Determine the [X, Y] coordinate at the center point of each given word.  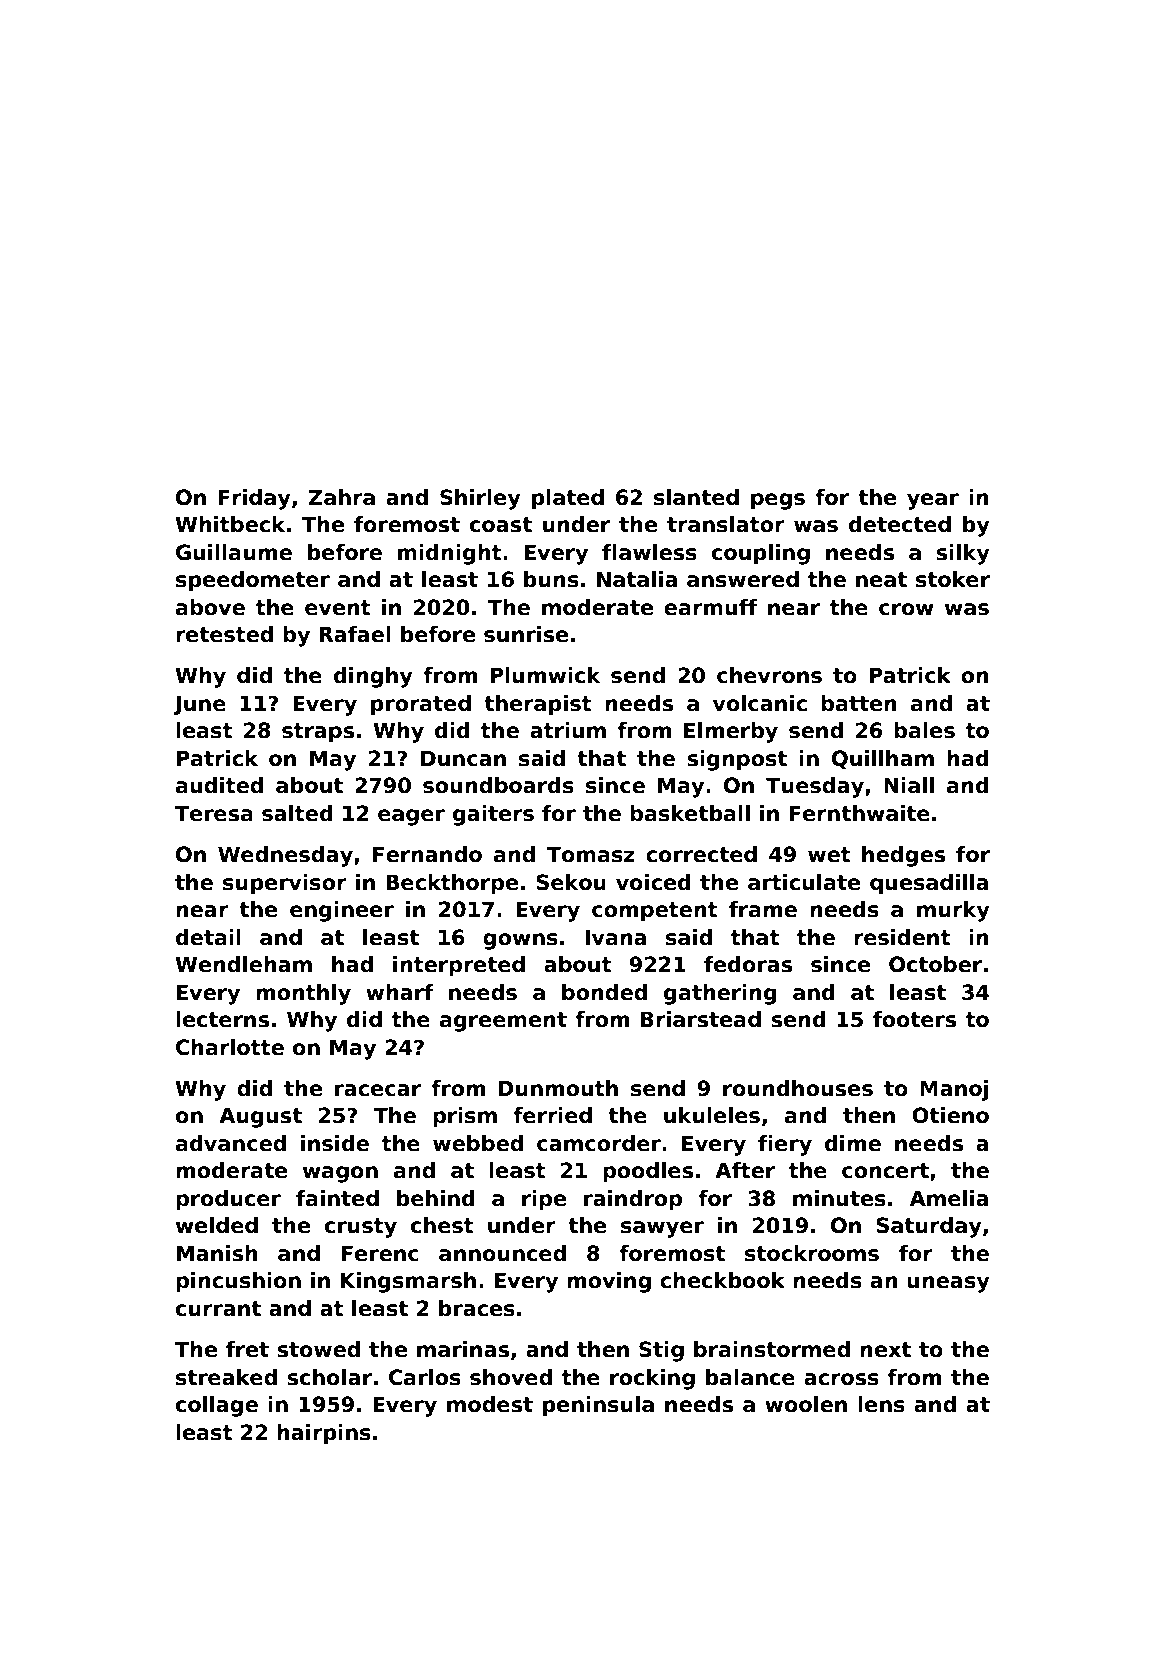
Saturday [929, 1227]
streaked [226, 1377]
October [935, 964]
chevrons [769, 675]
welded [217, 1225]
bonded [604, 992]
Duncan [463, 758]
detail [208, 937]
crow [906, 609]
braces [477, 1308]
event [338, 608]
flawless [649, 552]
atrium [568, 730]
